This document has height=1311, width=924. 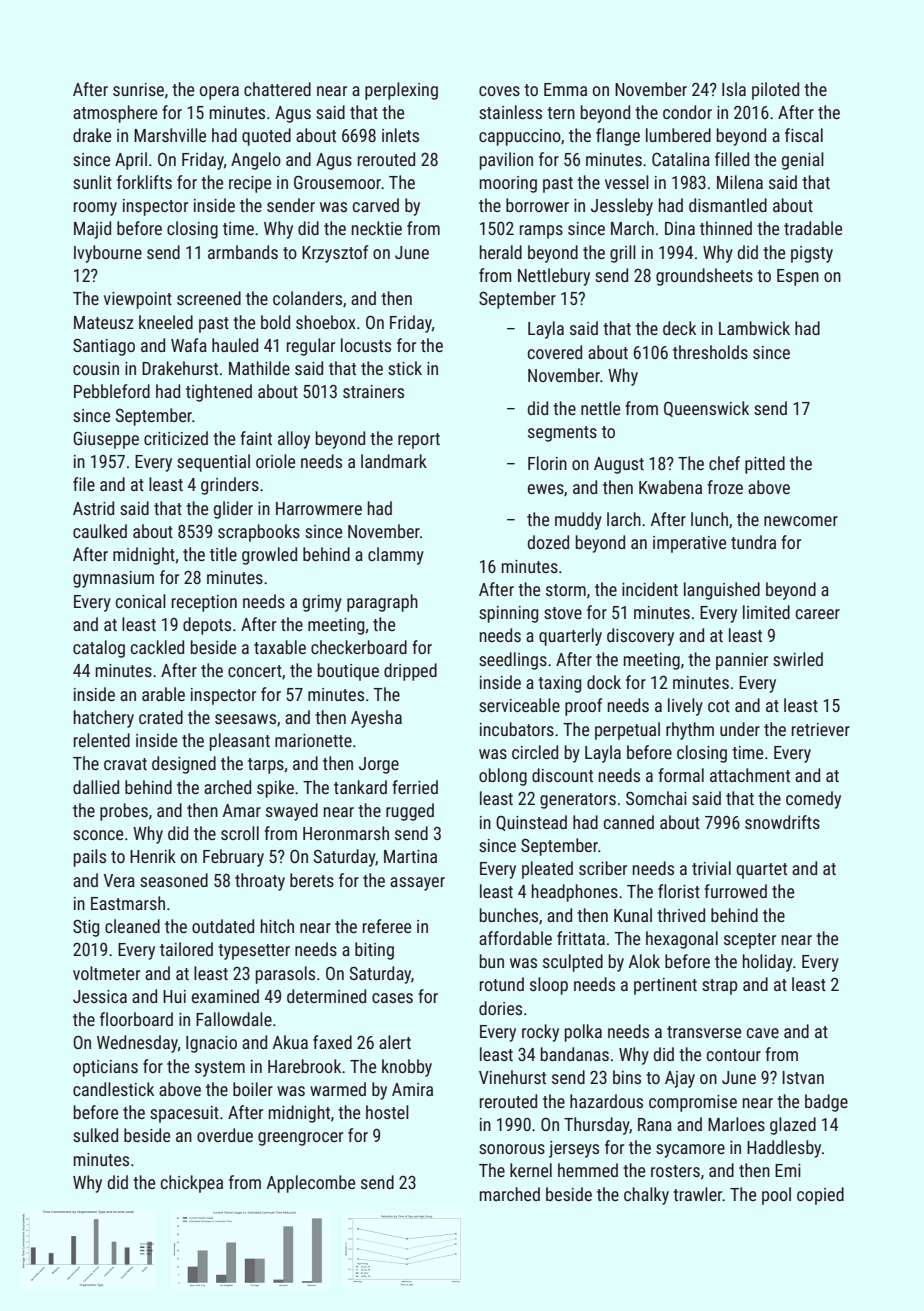 What do you see at coordinates (95, 1135) in the document?
I see `sulked` at bounding box center [95, 1135].
